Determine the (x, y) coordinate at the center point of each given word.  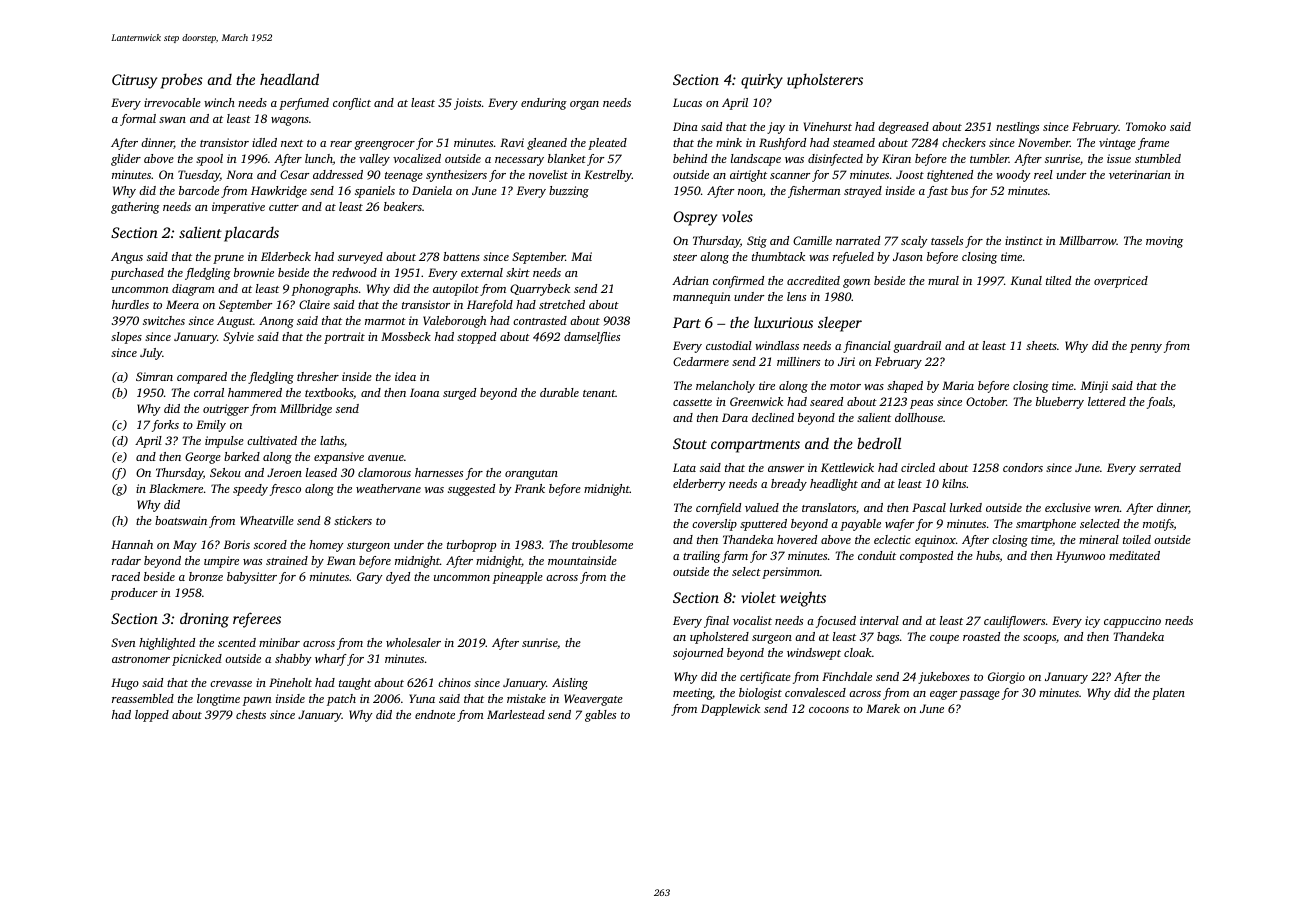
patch (341, 700)
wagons (290, 121)
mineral (1099, 539)
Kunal (1026, 280)
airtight (748, 176)
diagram (193, 290)
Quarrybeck (540, 290)
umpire (221, 562)
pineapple (518, 578)
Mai (581, 256)
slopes (126, 338)
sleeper (840, 324)
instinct (1024, 240)
